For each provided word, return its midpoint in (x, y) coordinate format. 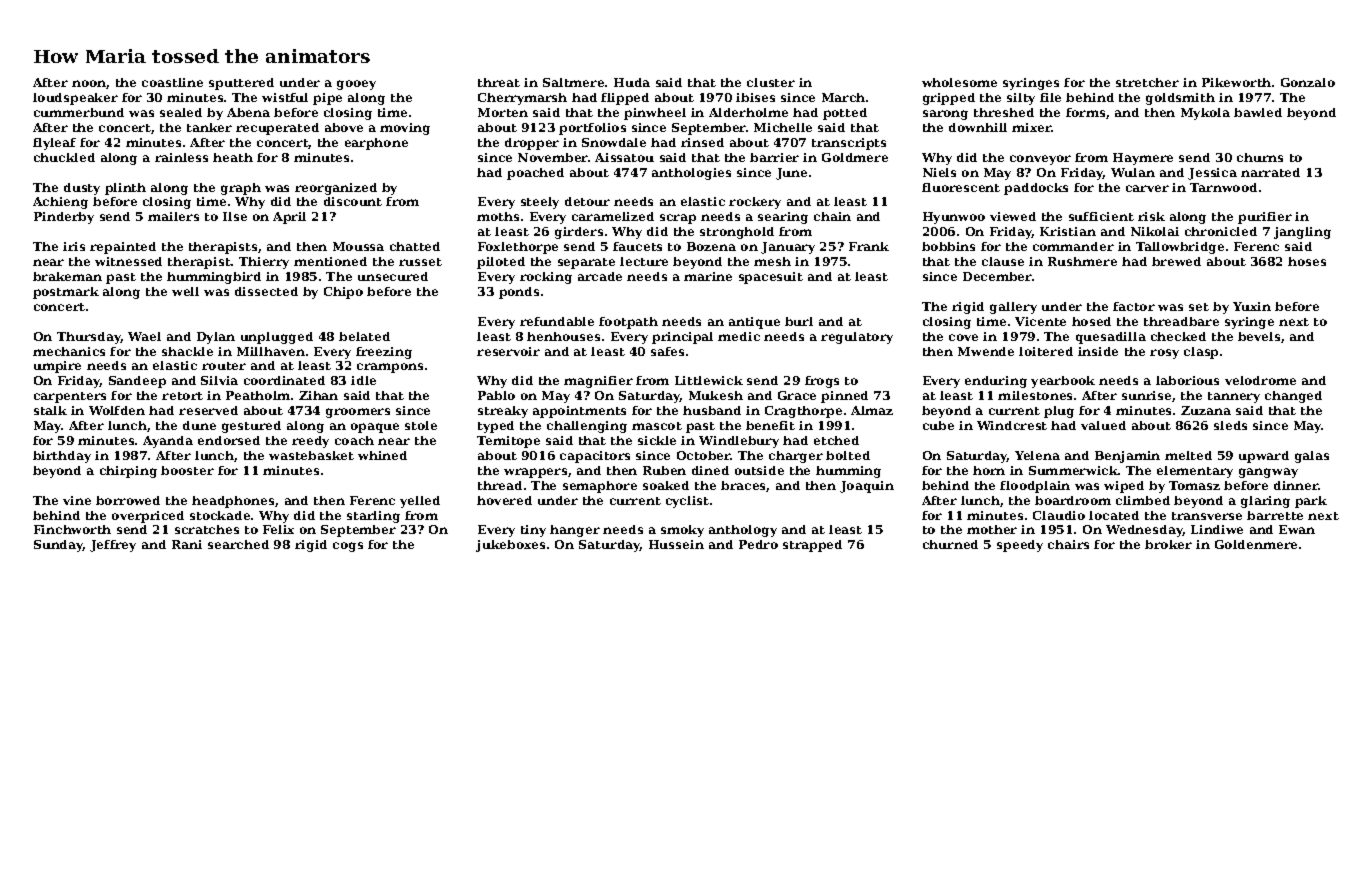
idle (363, 380)
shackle (187, 351)
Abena (248, 112)
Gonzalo (1308, 82)
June (791, 174)
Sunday (58, 546)
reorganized (336, 189)
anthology (743, 531)
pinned (844, 397)
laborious (1187, 380)
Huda (632, 82)
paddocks (1036, 189)
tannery (1234, 397)
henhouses (563, 336)
